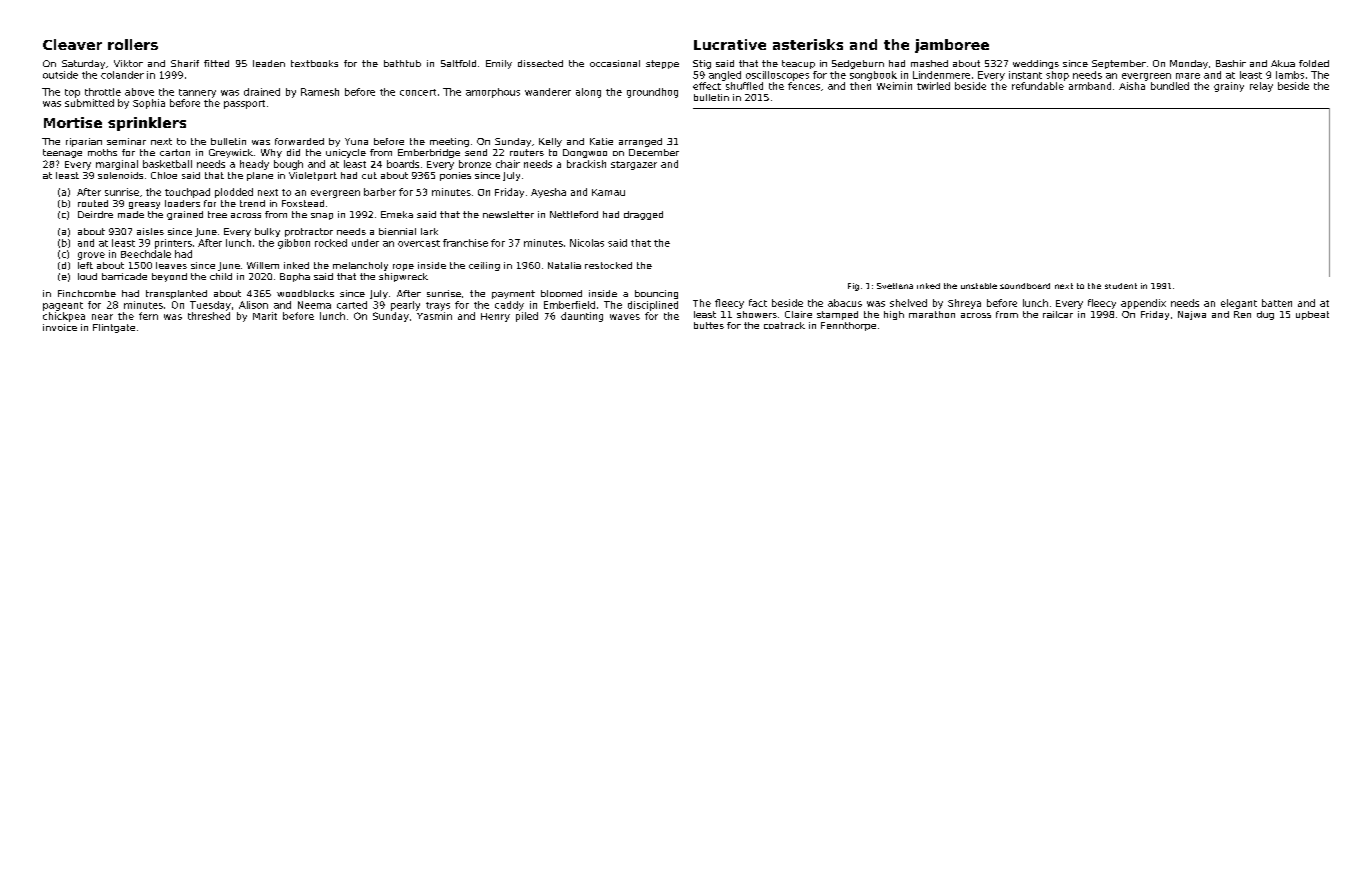 The image size is (1372, 887). I want to click on shop, so click(1057, 76).
